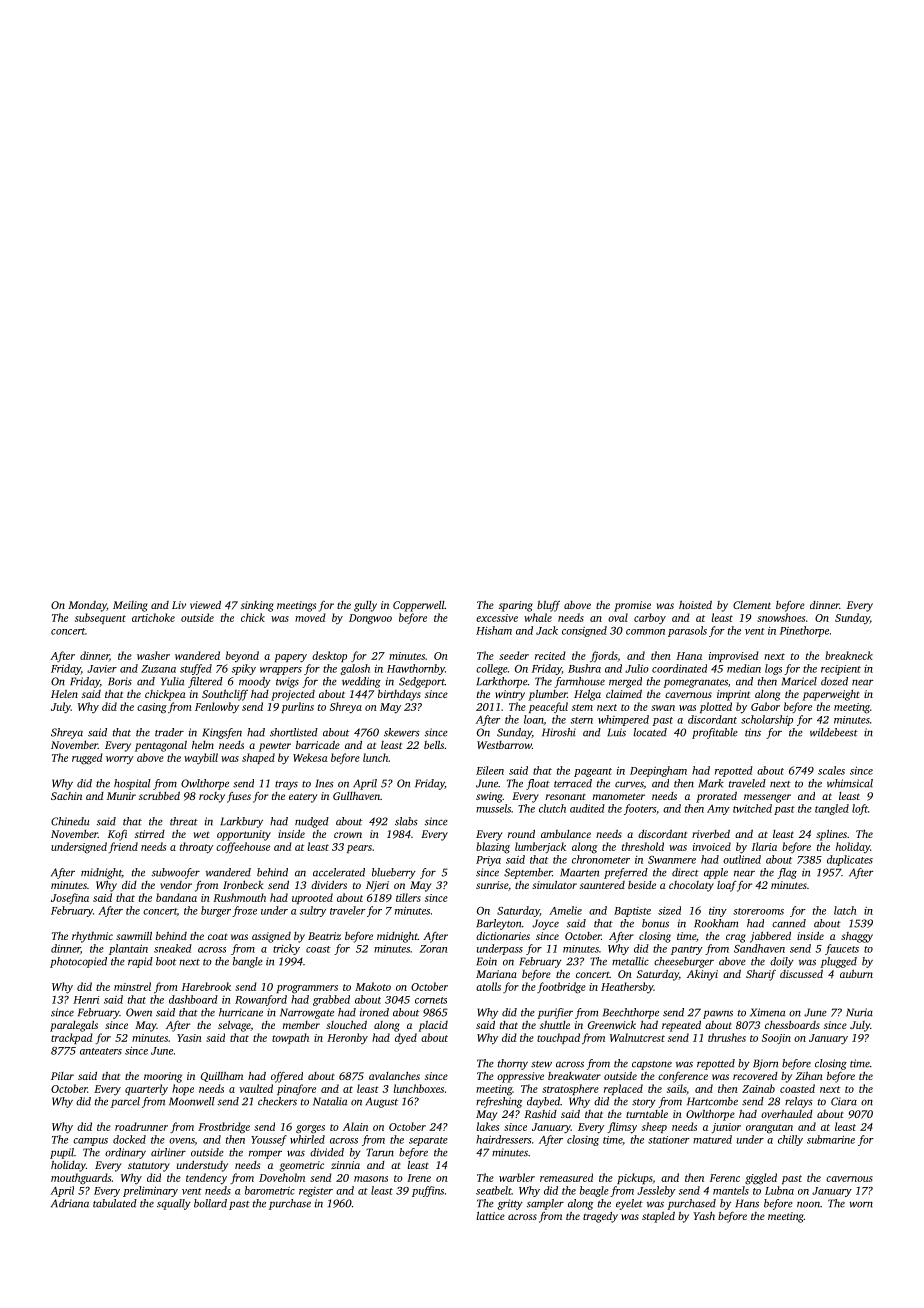  What do you see at coordinates (584, 631) in the screenshot?
I see `consigned` at bounding box center [584, 631].
